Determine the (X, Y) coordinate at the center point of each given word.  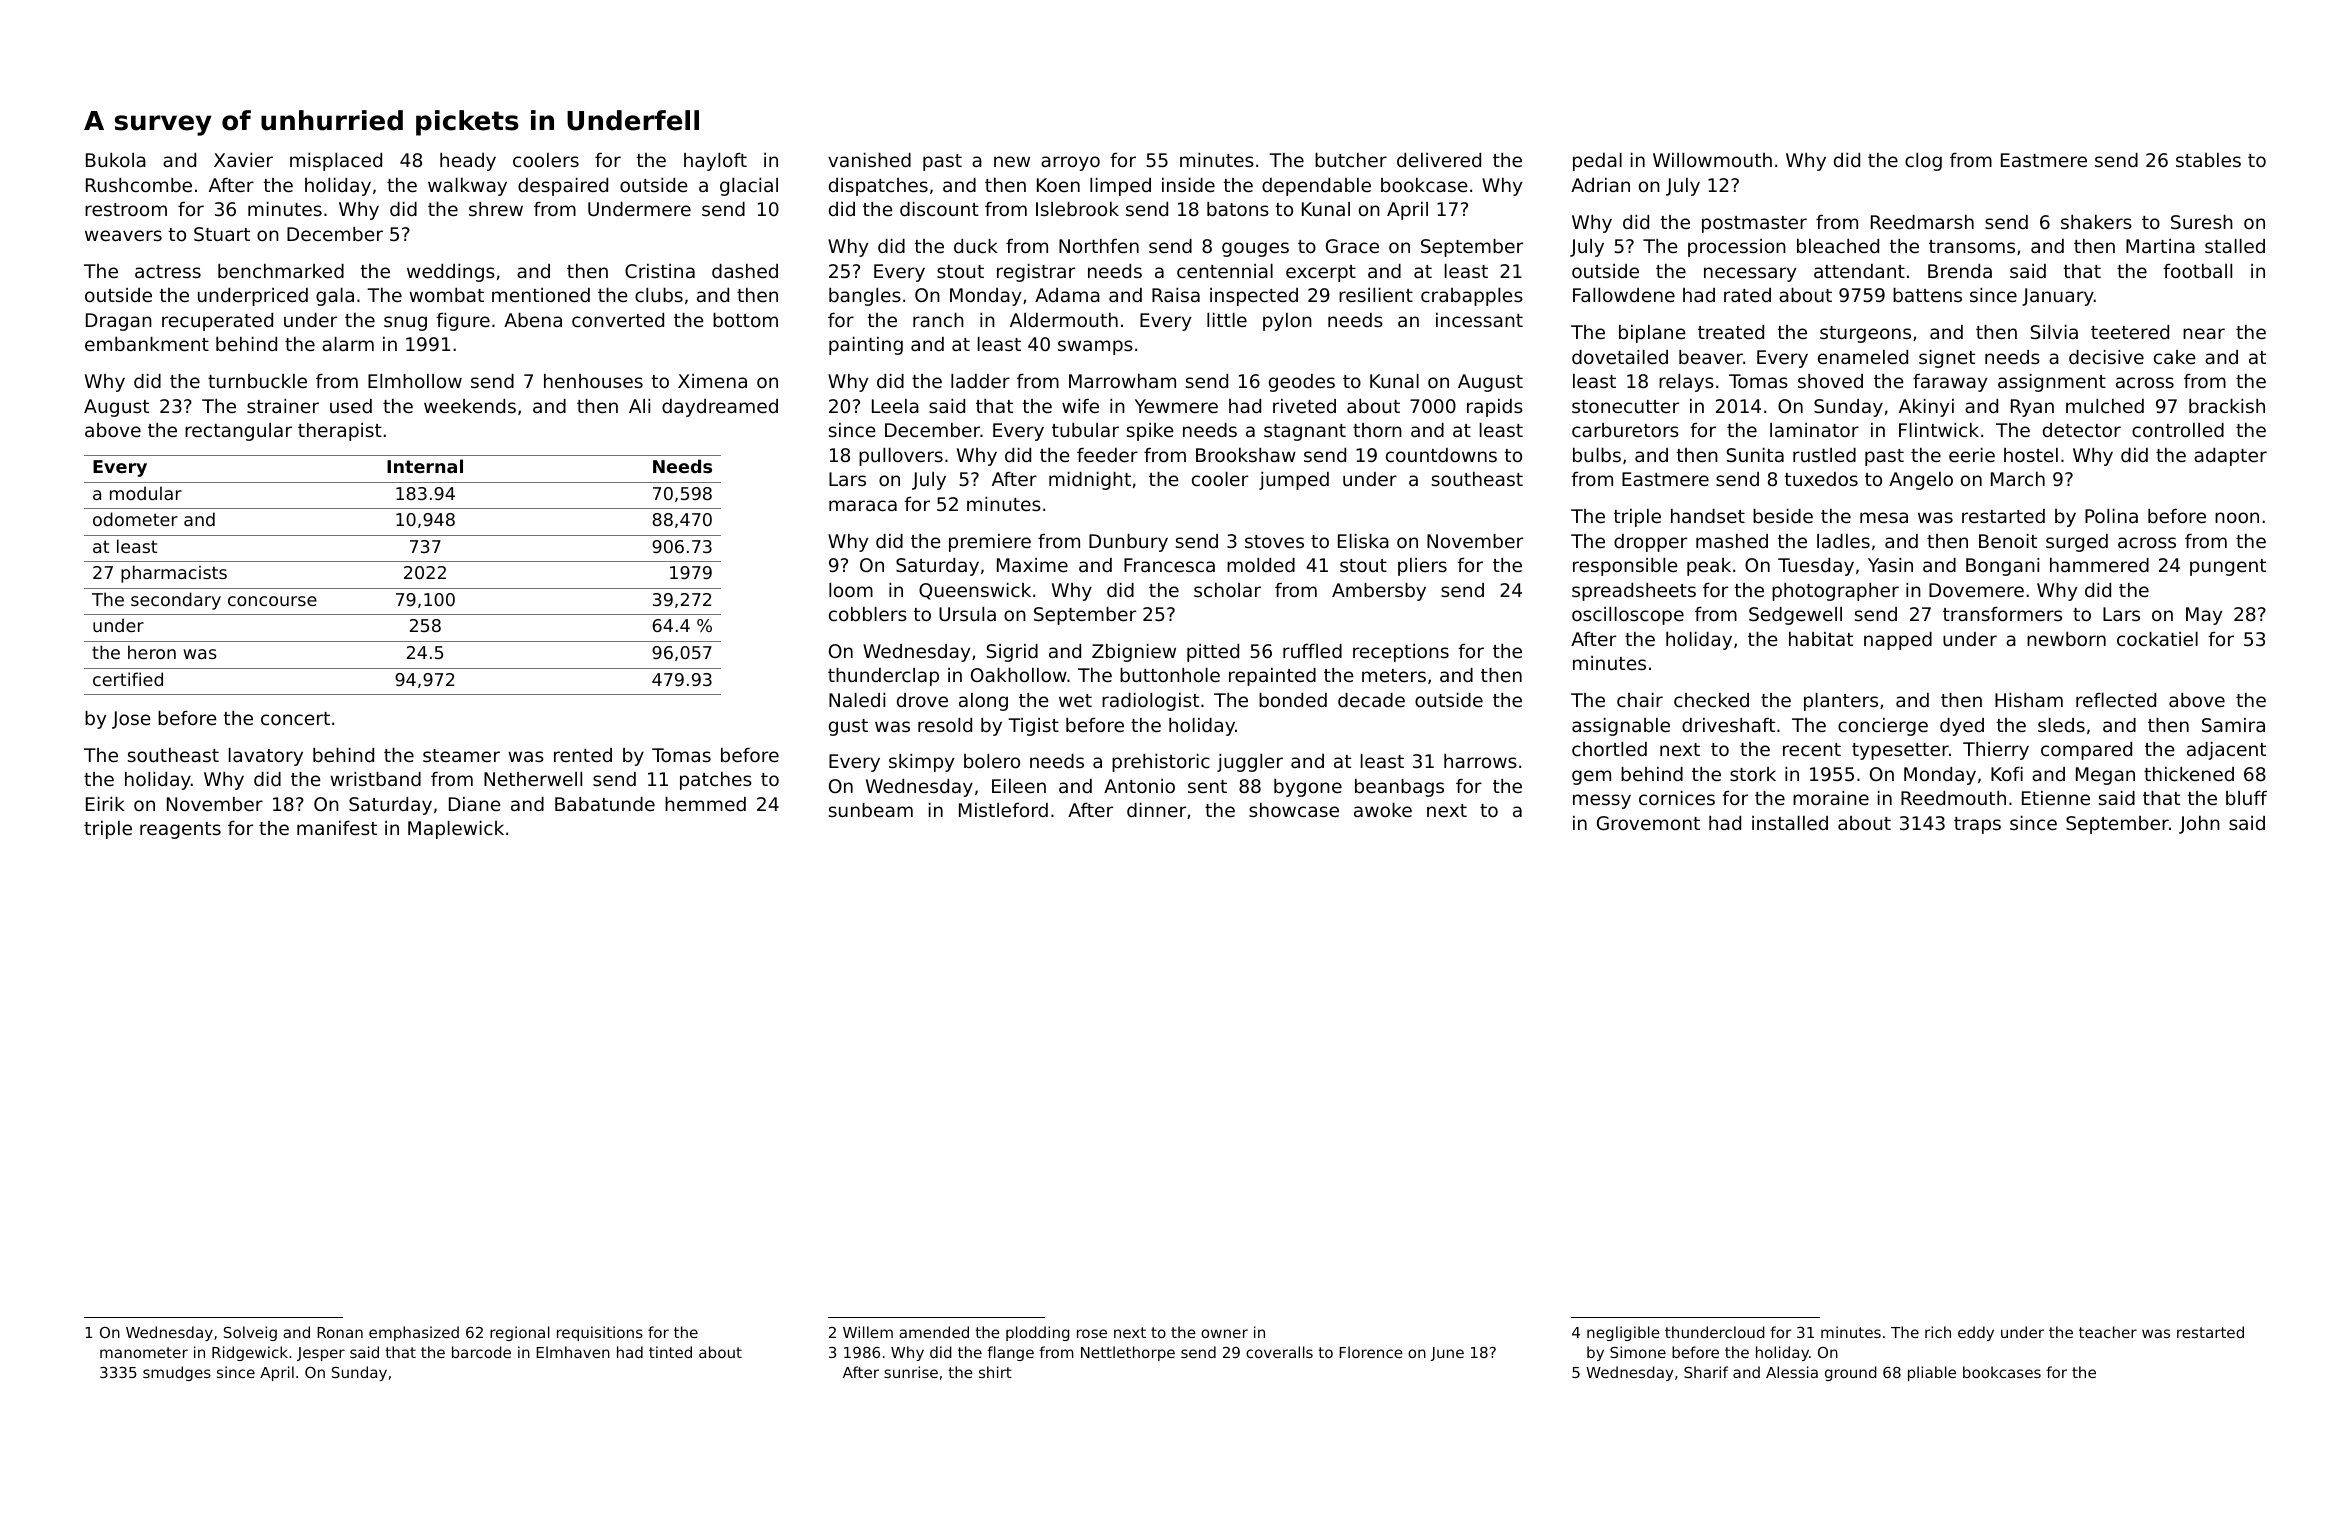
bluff (2246, 798)
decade (1371, 700)
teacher (2108, 1332)
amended (934, 1332)
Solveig (250, 1333)
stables (2208, 160)
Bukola (116, 160)
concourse (272, 601)
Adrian (1600, 185)
